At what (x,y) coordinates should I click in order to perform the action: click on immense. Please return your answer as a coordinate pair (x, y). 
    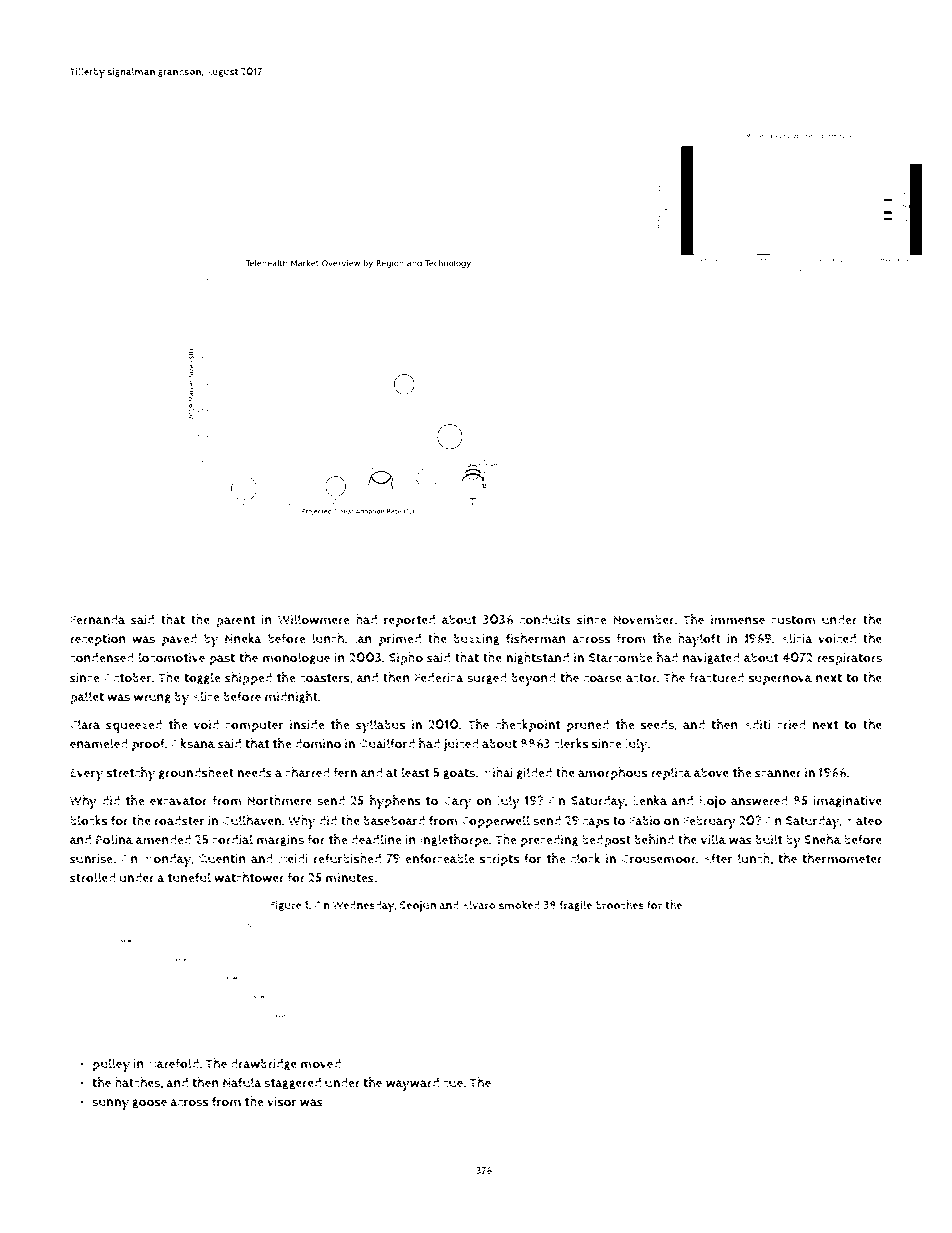
    Looking at the image, I should click on (738, 620).
